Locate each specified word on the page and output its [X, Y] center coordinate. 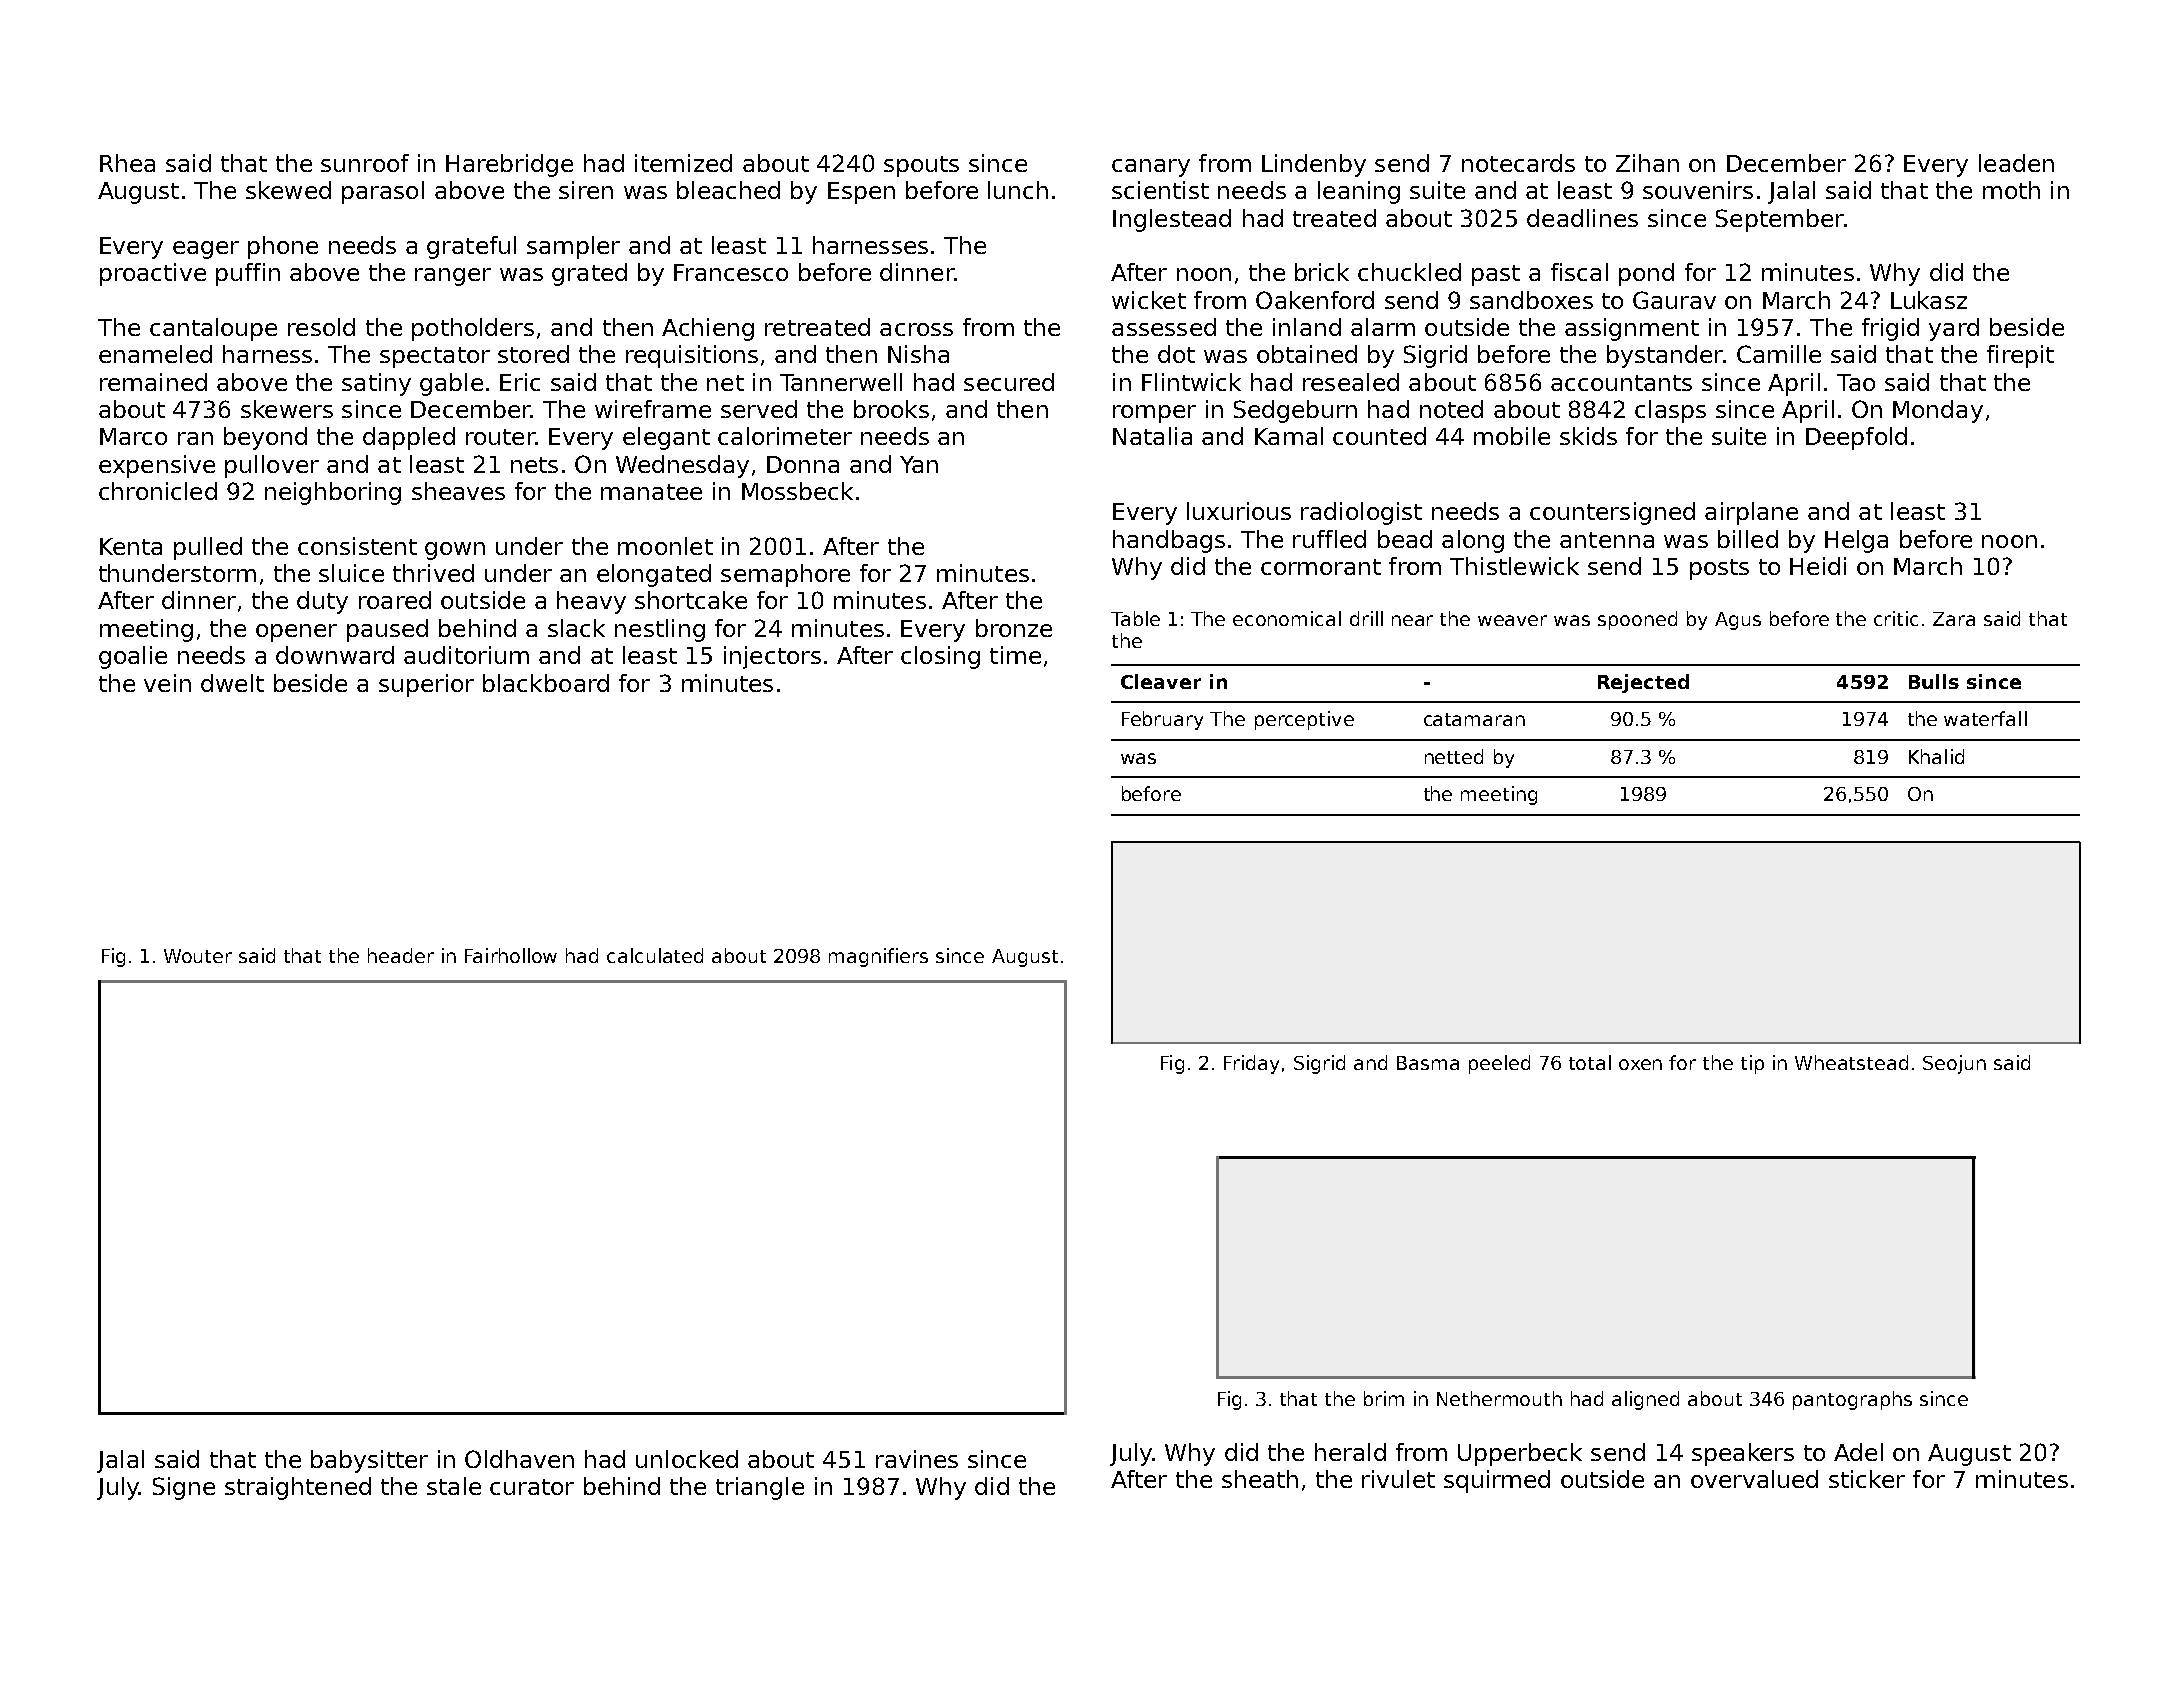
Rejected [1643, 683]
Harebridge [509, 165]
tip [1752, 1064]
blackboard [546, 683]
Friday [1251, 1064]
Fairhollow [511, 955]
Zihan [1647, 163]
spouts [921, 166]
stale [454, 1486]
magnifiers [878, 957]
